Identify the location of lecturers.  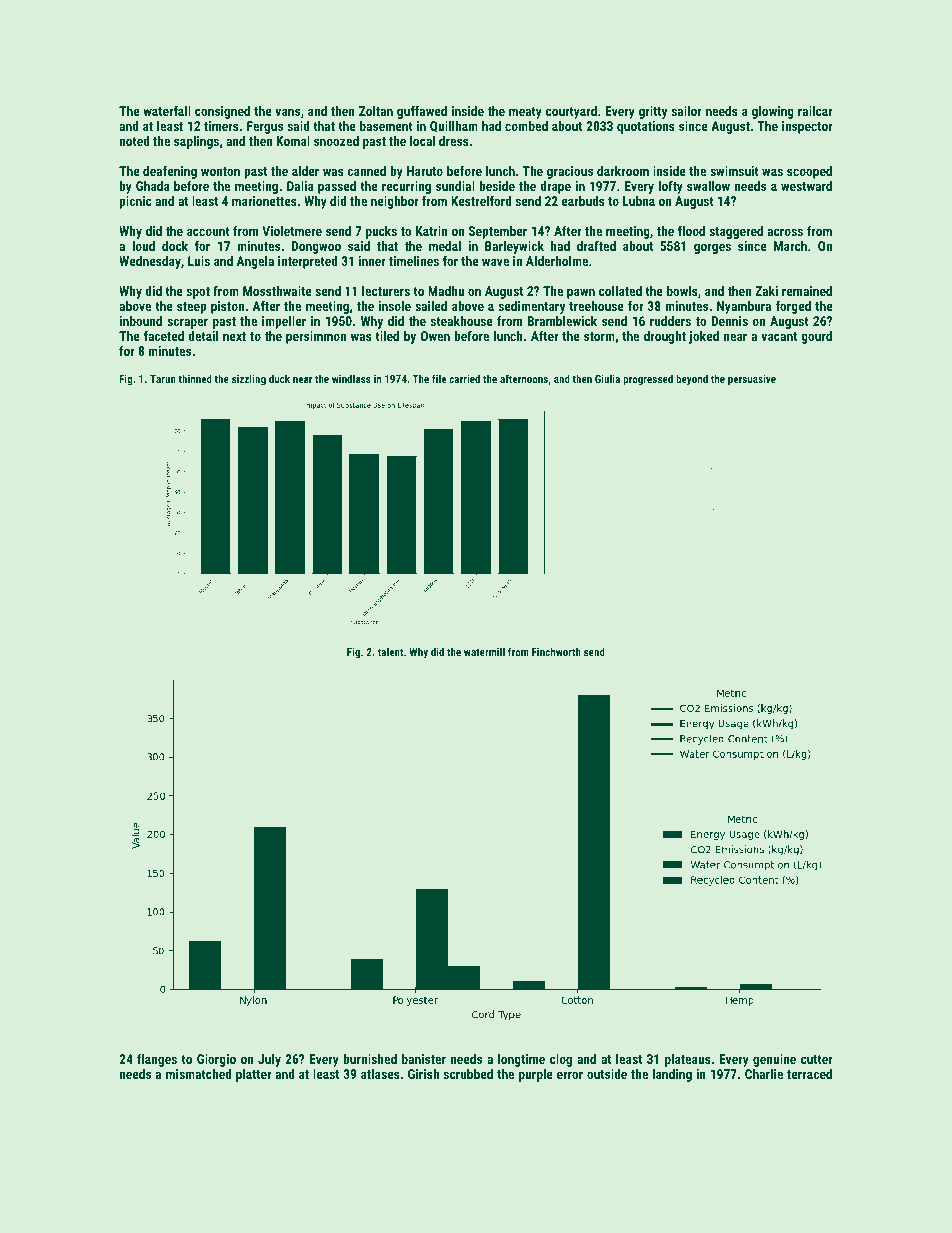
(386, 291).
